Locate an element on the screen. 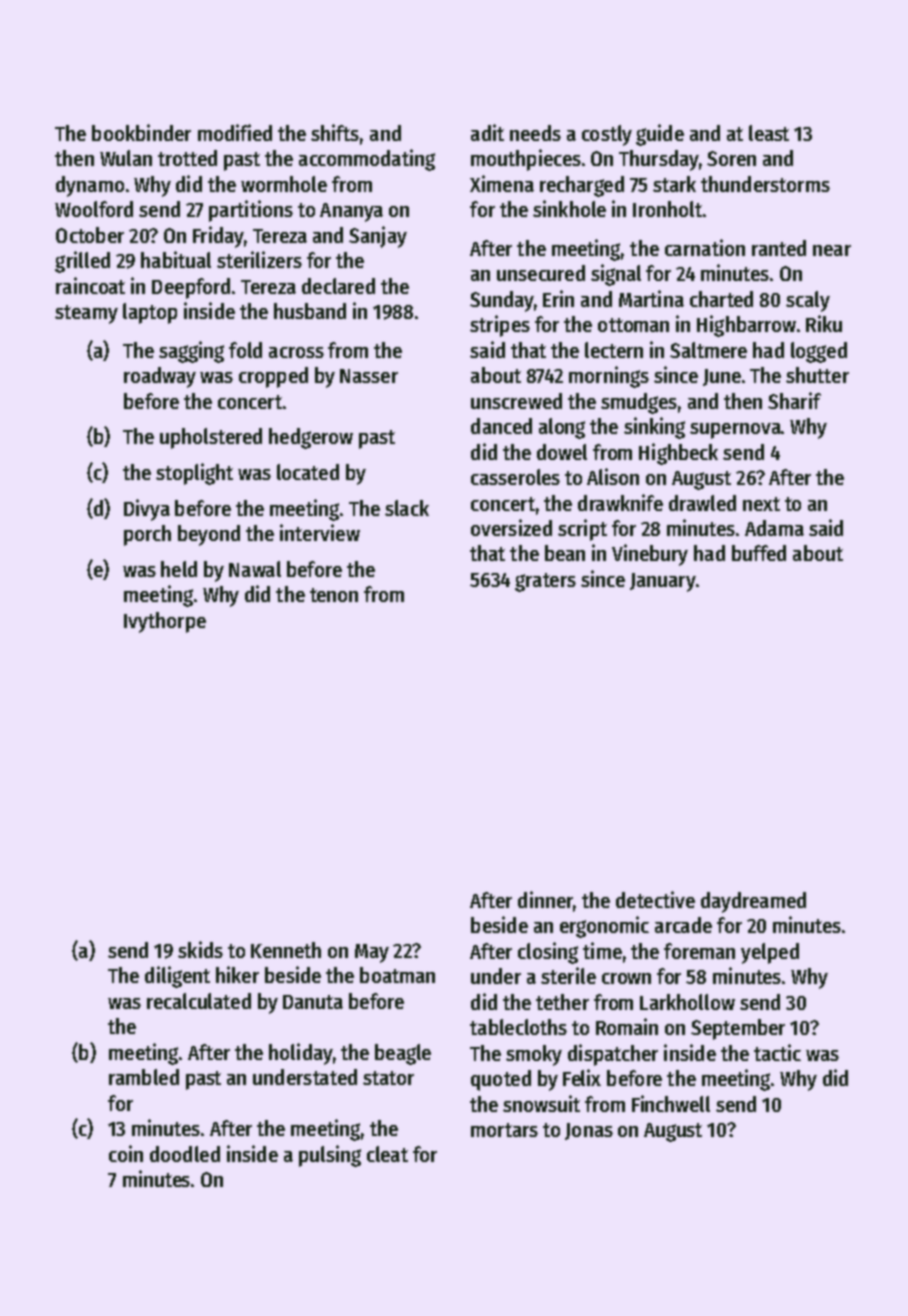  Jonas is located at coordinates (589, 1131).
